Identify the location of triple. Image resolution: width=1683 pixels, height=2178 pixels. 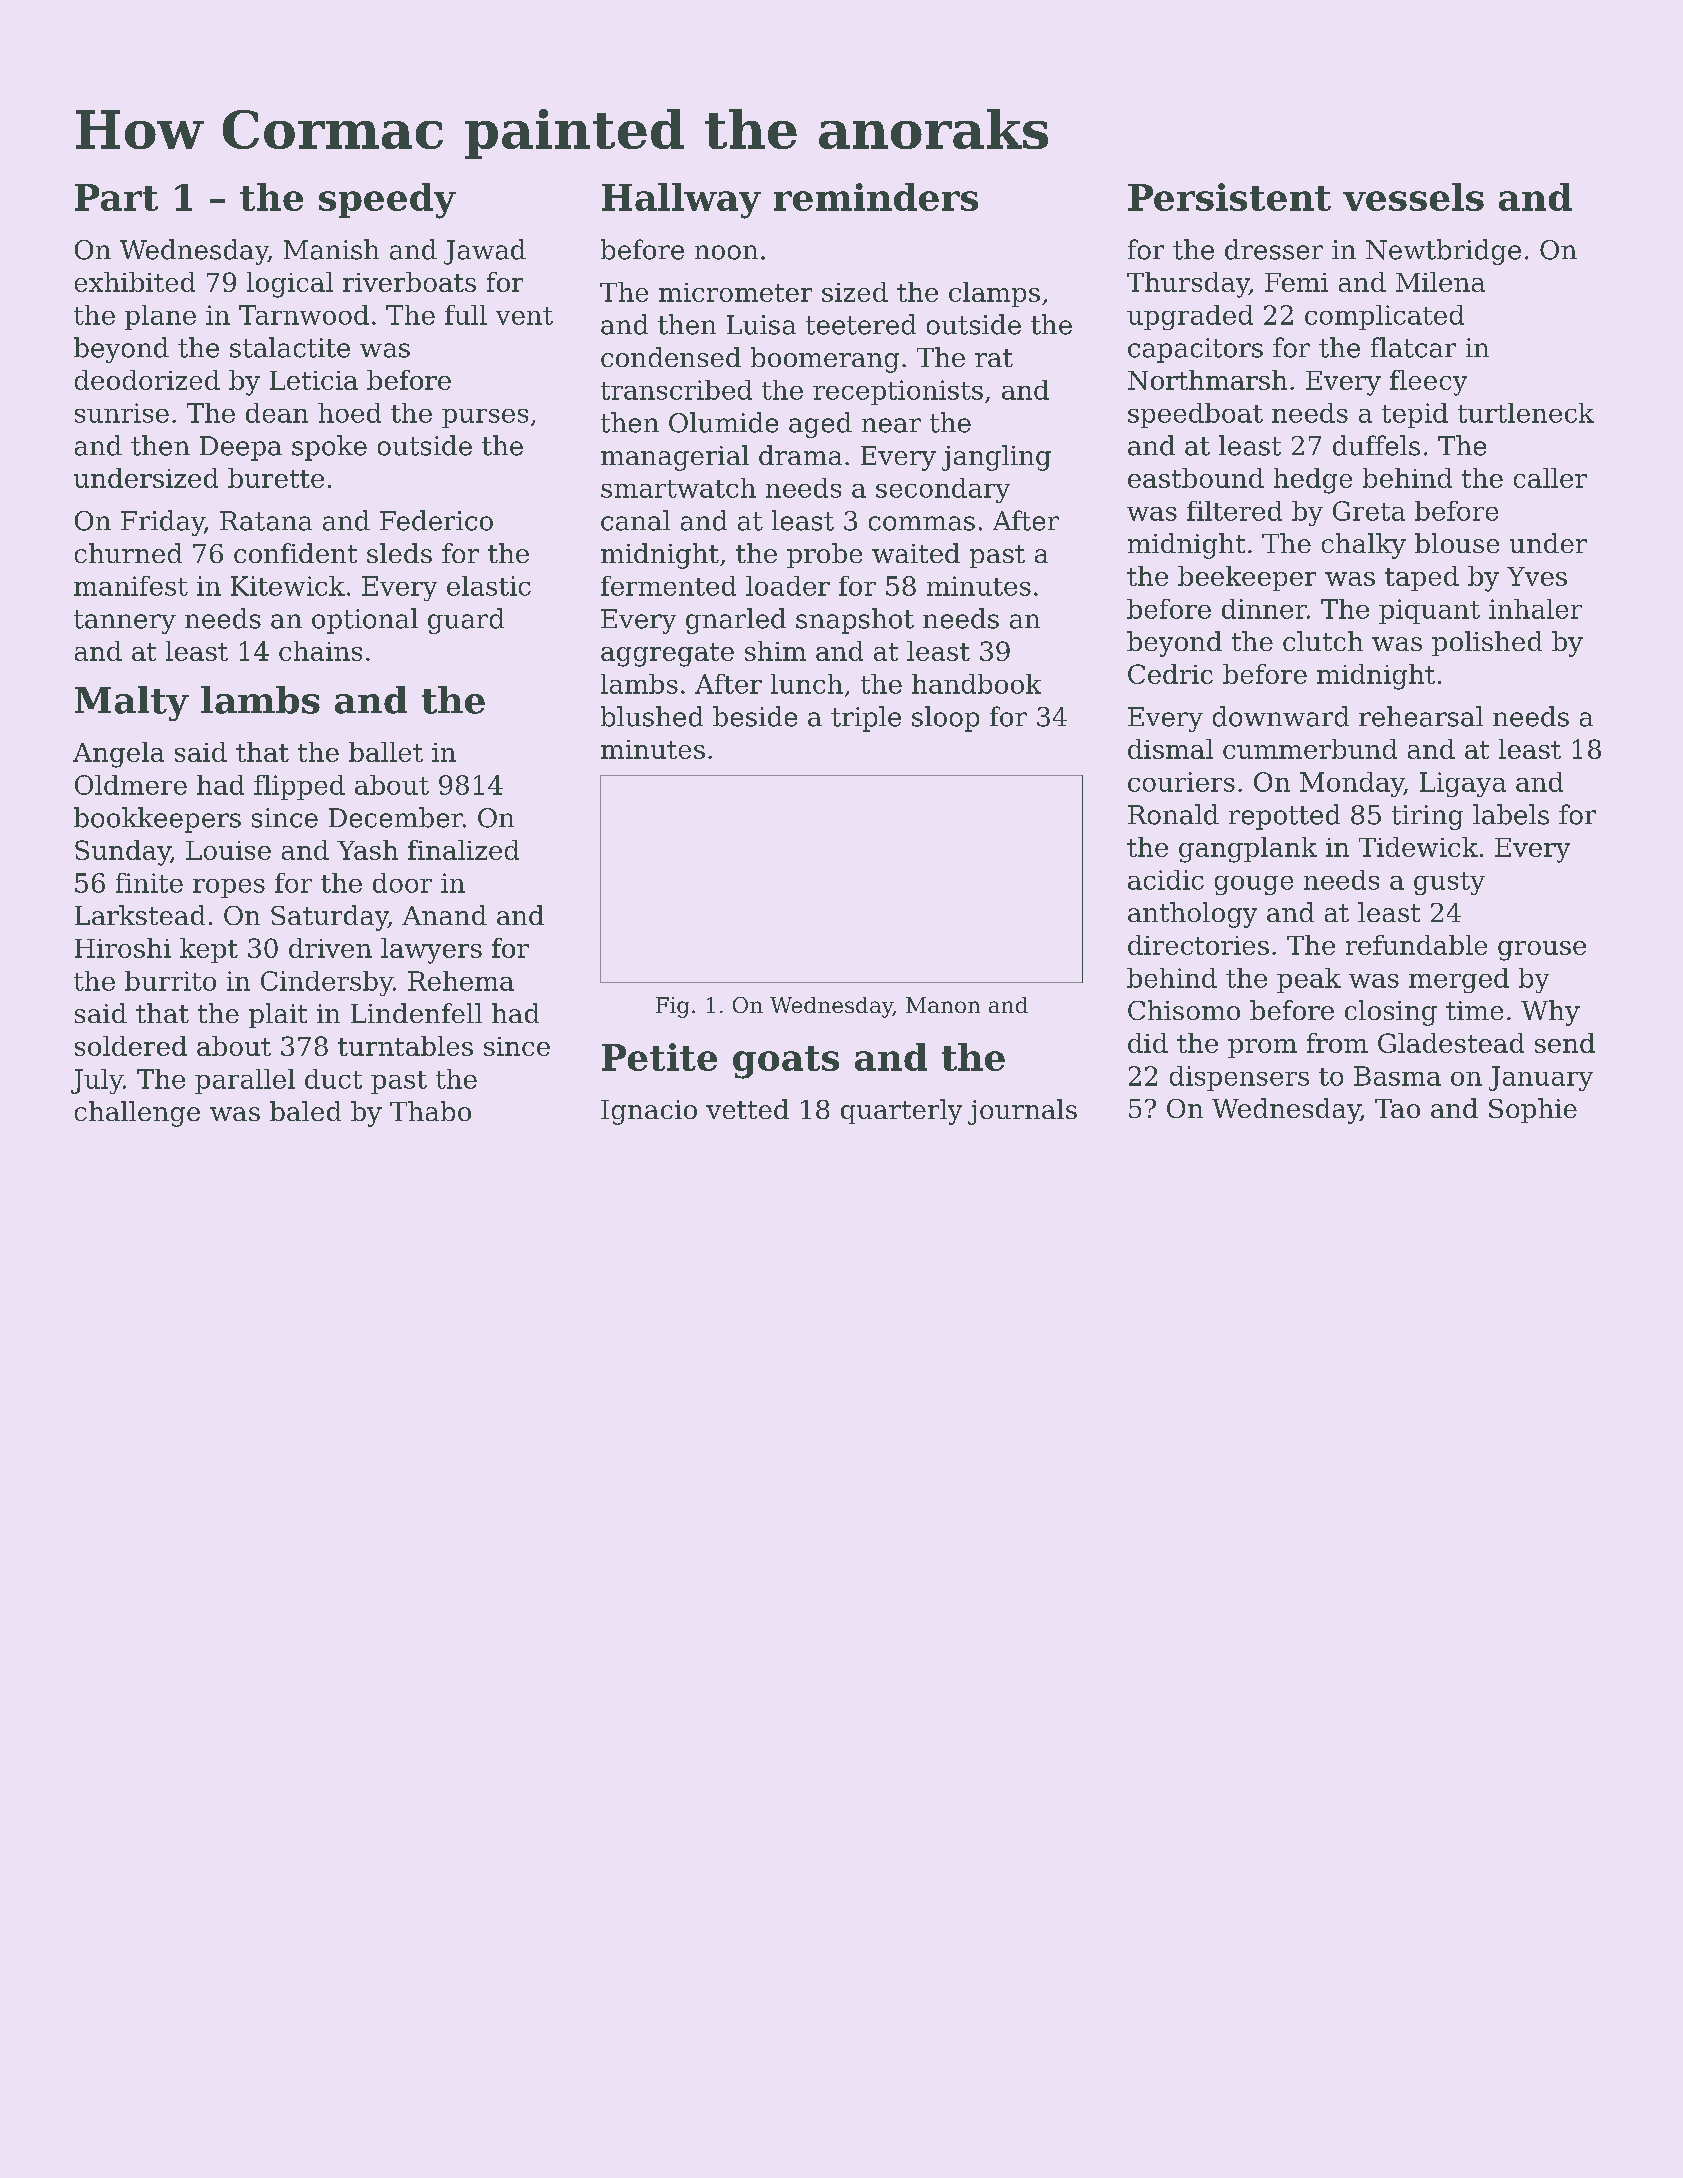
(866, 719).
